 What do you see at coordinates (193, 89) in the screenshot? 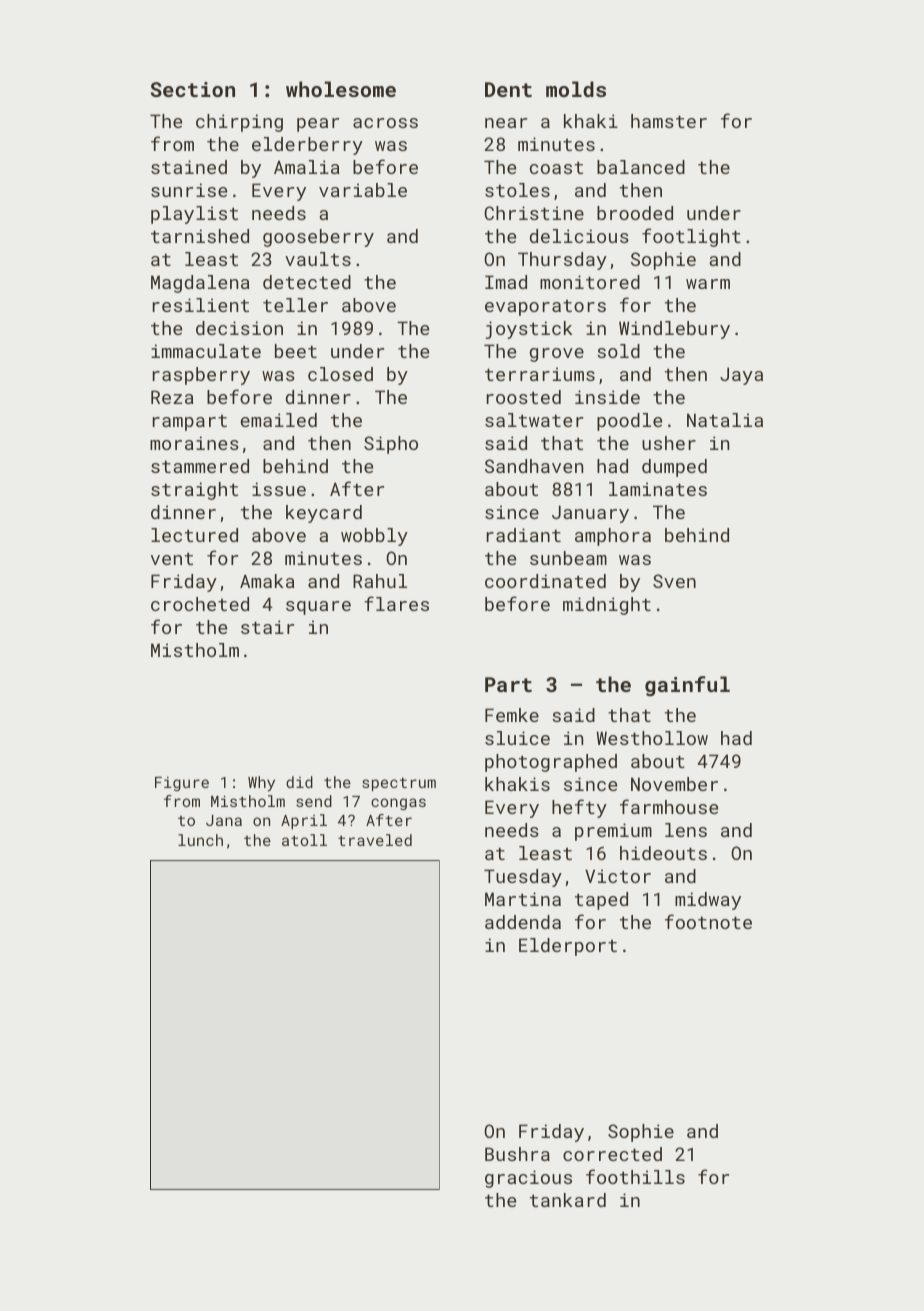
I see `Section` at bounding box center [193, 89].
